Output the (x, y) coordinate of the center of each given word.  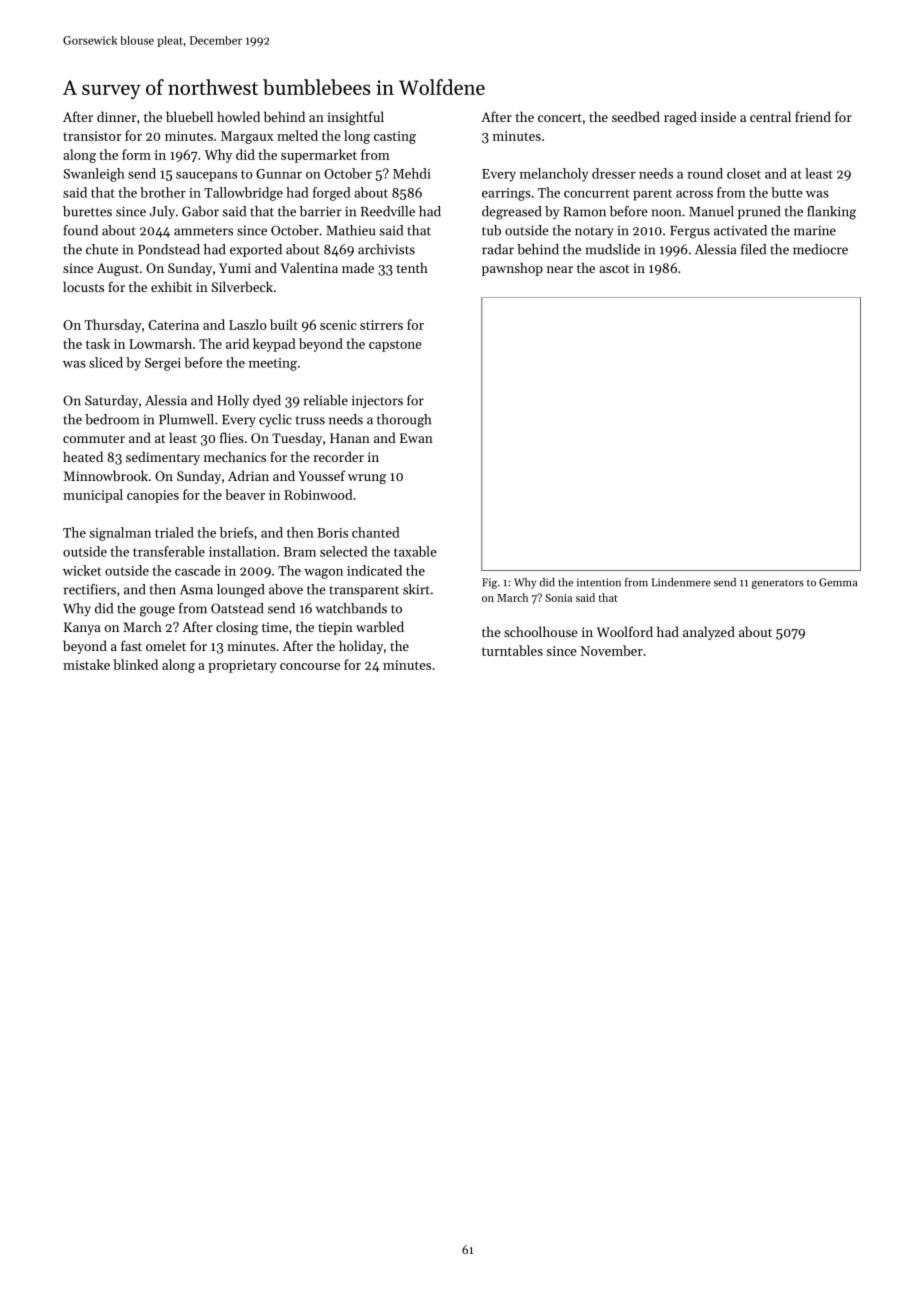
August (118, 269)
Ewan (416, 438)
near (560, 269)
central (770, 116)
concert (560, 117)
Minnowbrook (106, 475)
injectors (377, 401)
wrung (367, 479)
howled (238, 116)
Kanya (82, 628)
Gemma (838, 582)
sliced (106, 362)
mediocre (820, 249)
